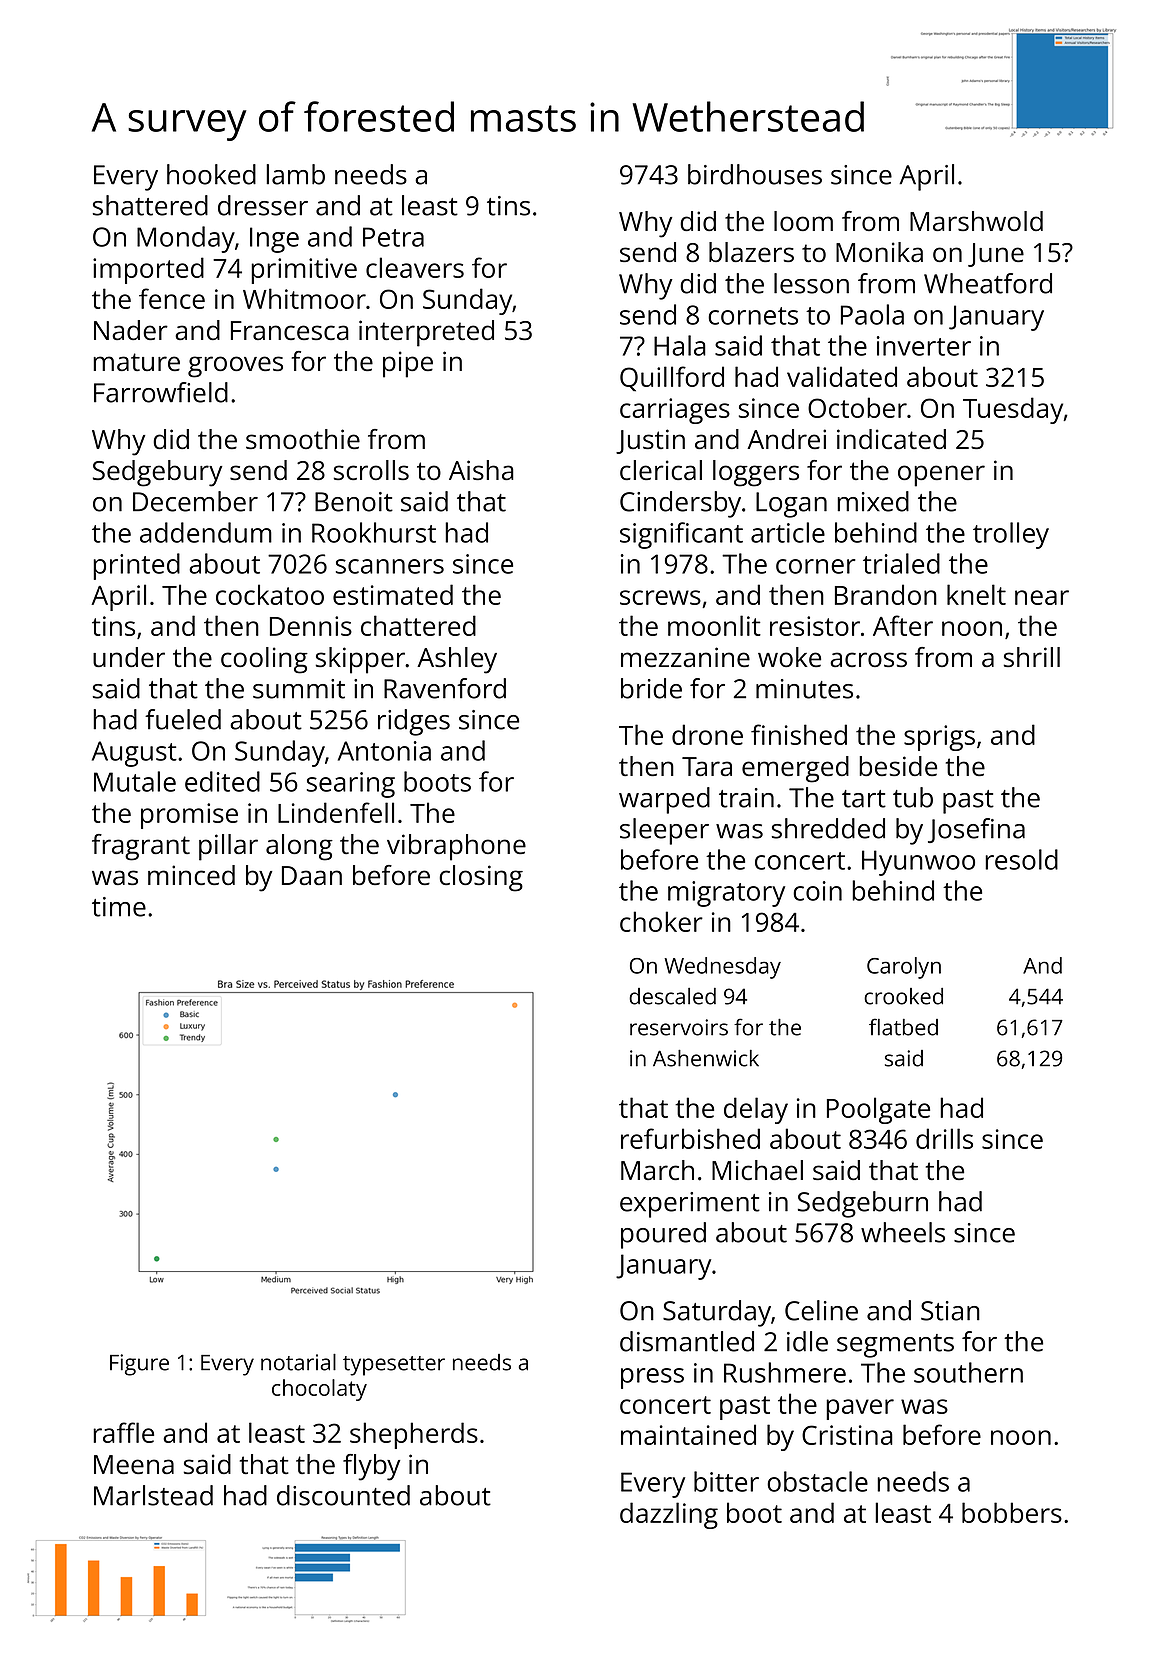 Image resolution: width=1165 pixels, height=1654 pixels. I want to click on bobbers, so click(1012, 1512).
